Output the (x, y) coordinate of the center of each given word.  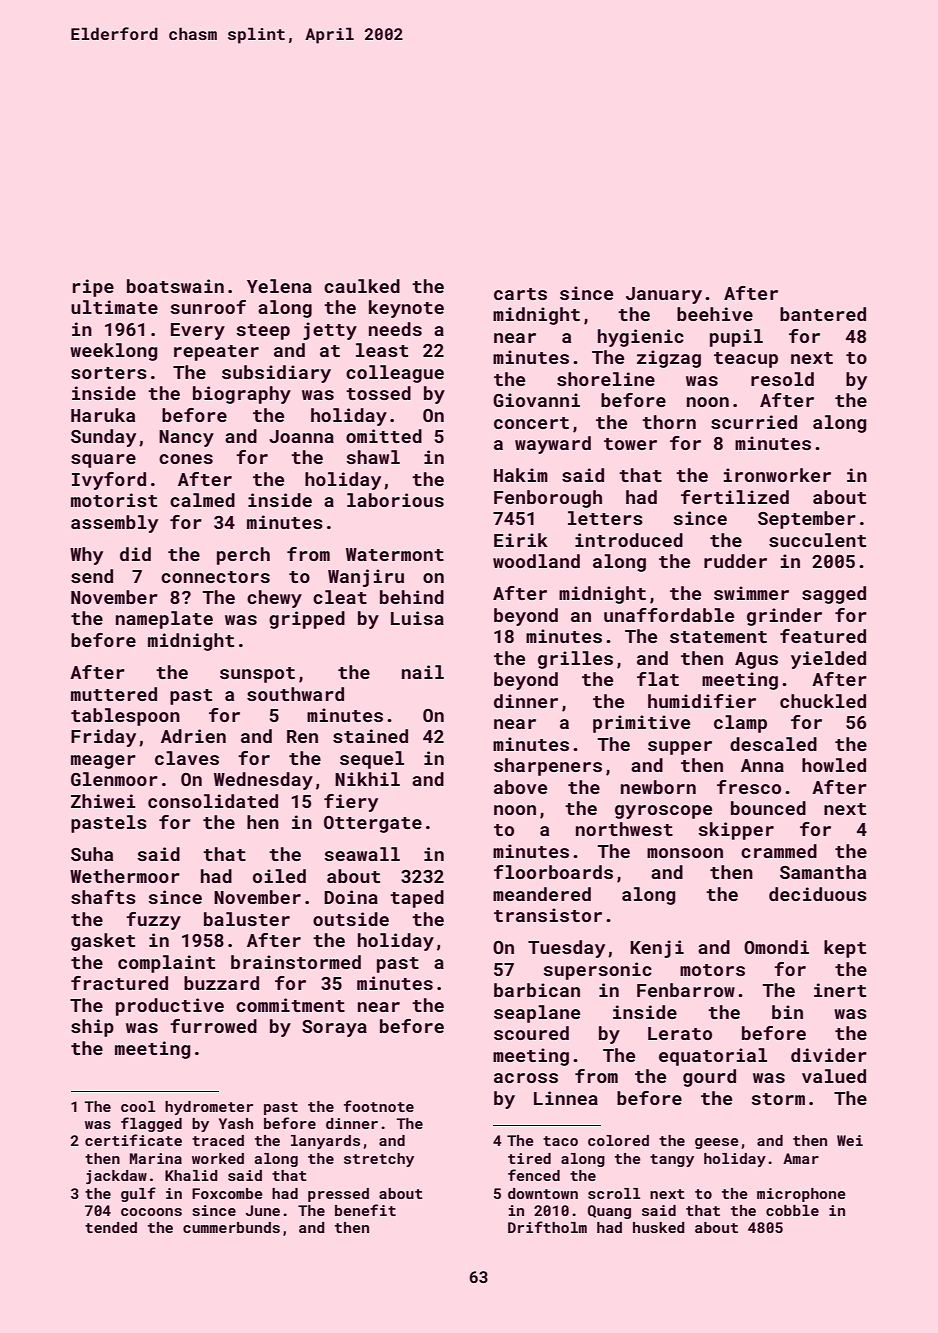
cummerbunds (231, 1227)
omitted (384, 436)
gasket (103, 942)
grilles (575, 660)
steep (263, 332)
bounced (768, 808)
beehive (715, 314)
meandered (542, 894)
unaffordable (669, 615)
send (92, 576)
